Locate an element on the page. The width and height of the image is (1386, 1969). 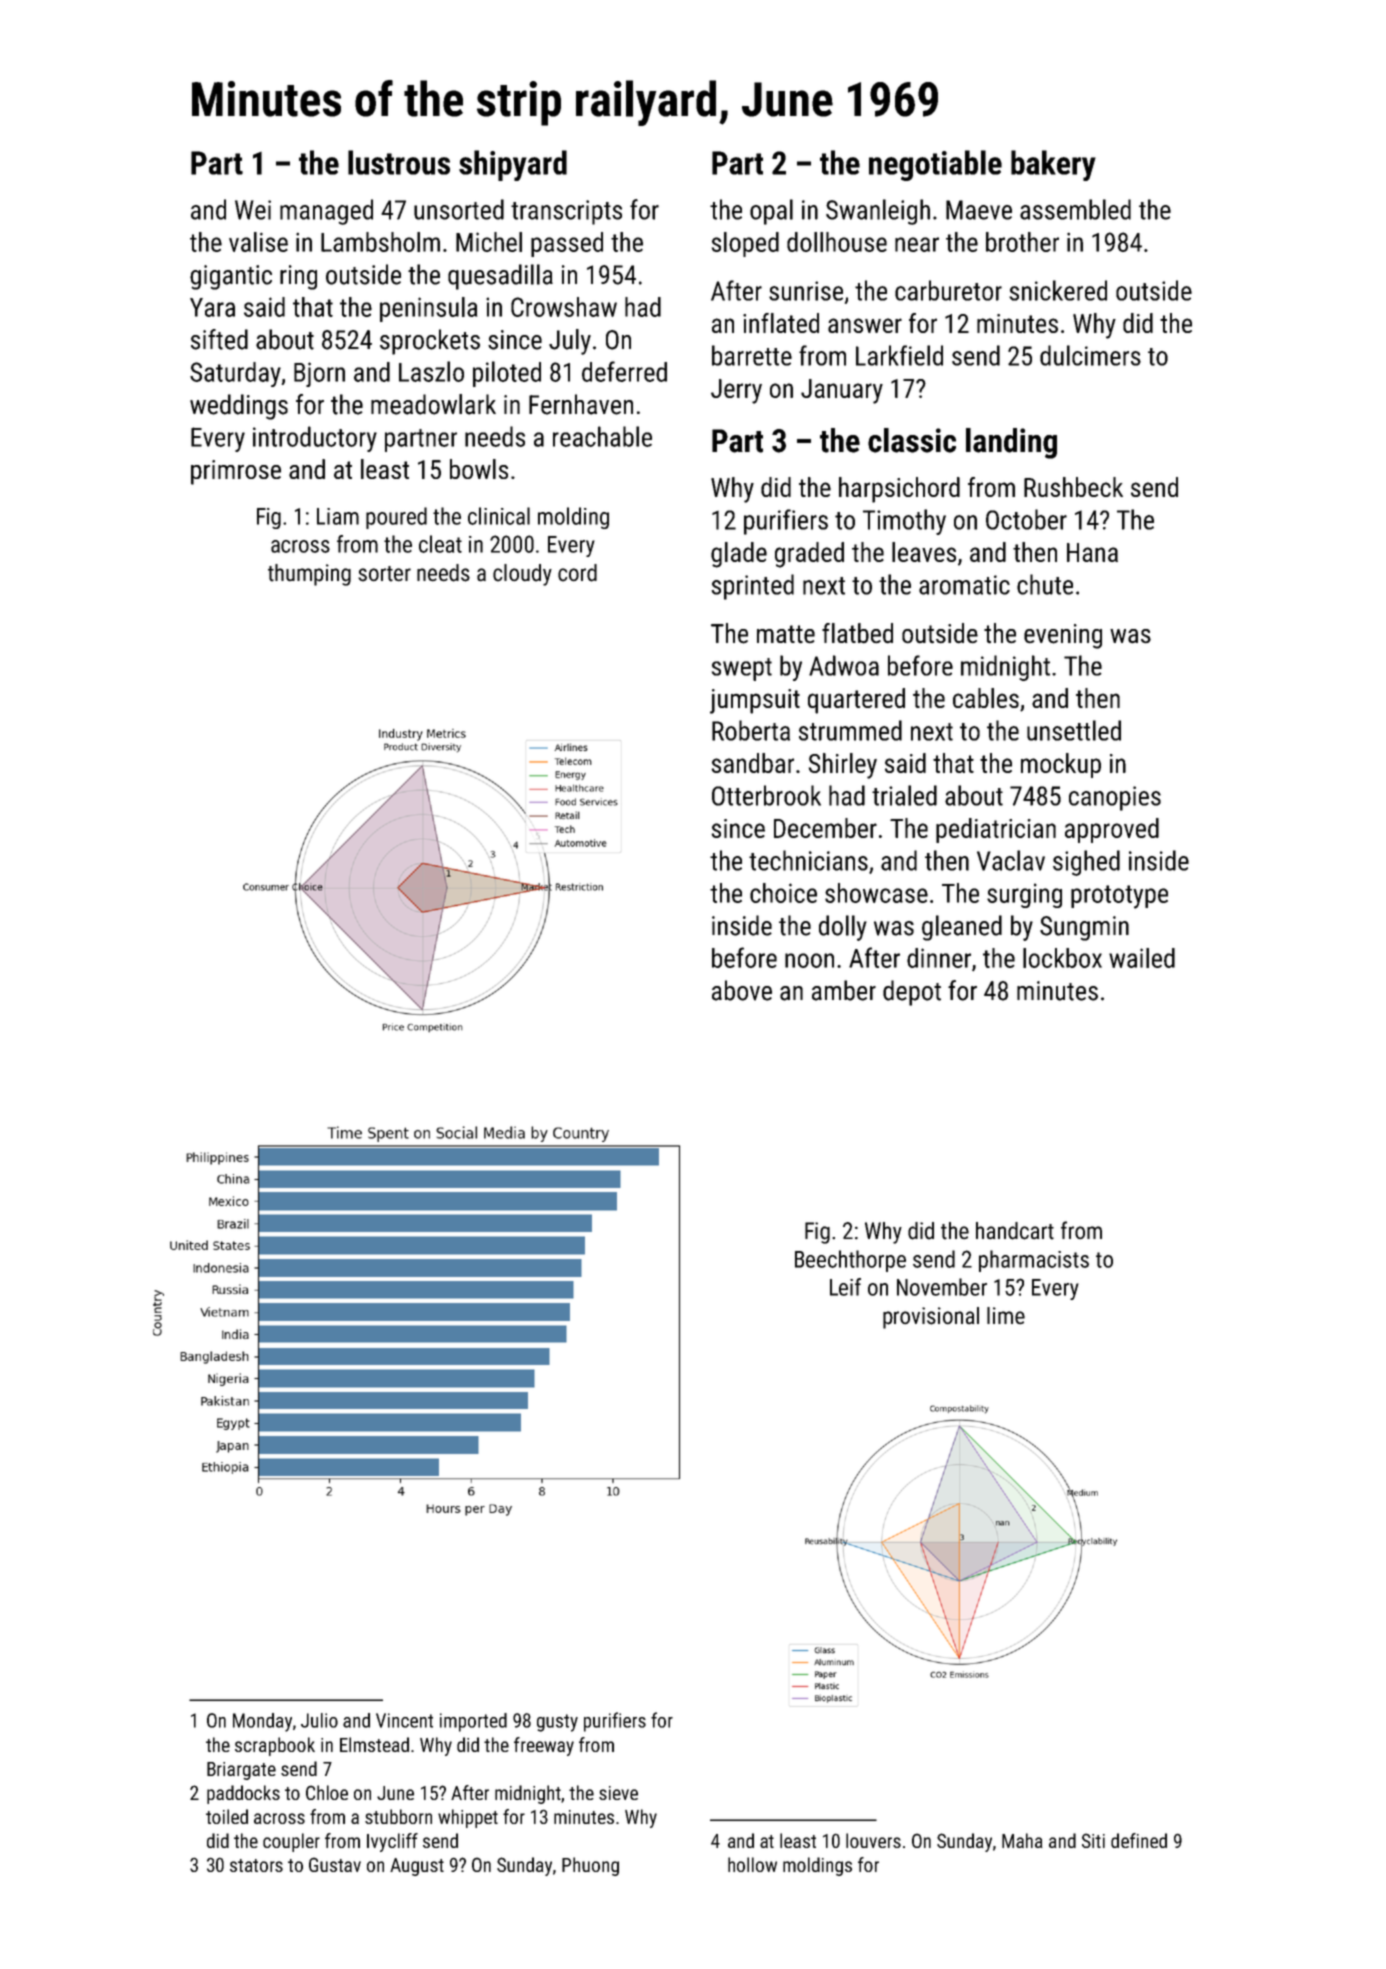
stators is located at coordinates (256, 1865).
